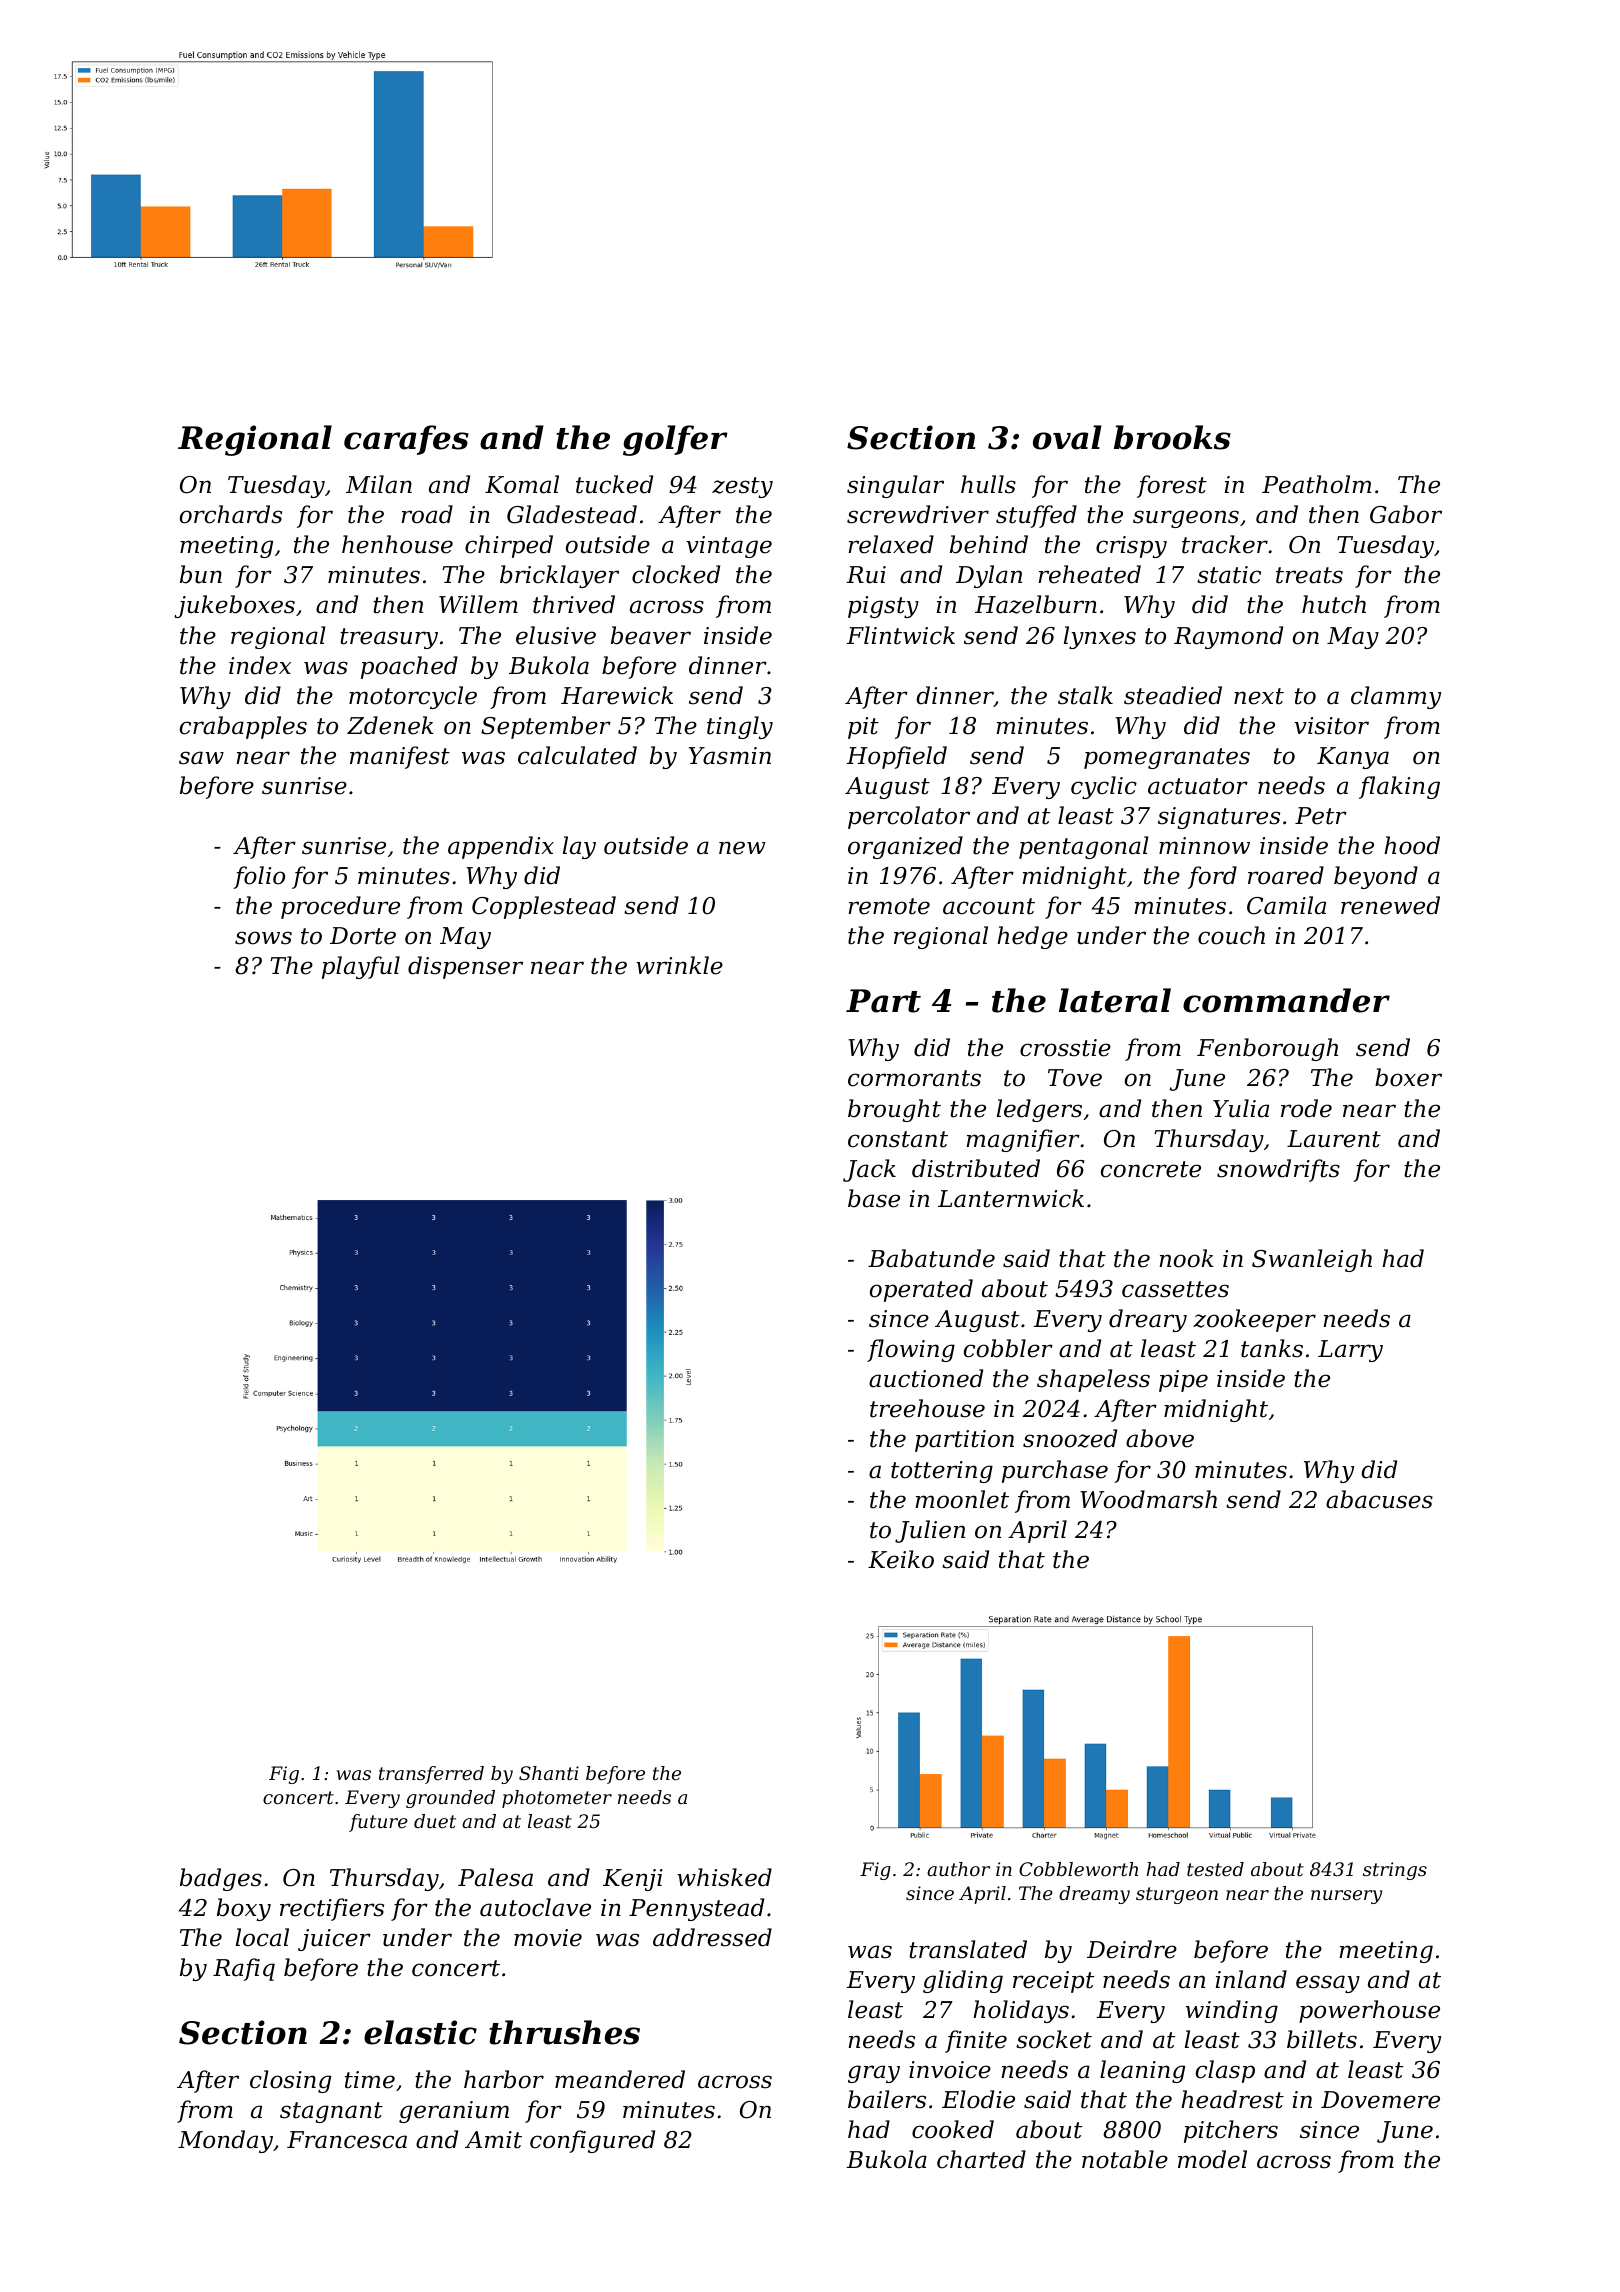 The width and height of the screenshot is (1620, 2292). I want to click on stagnant, so click(331, 2112).
